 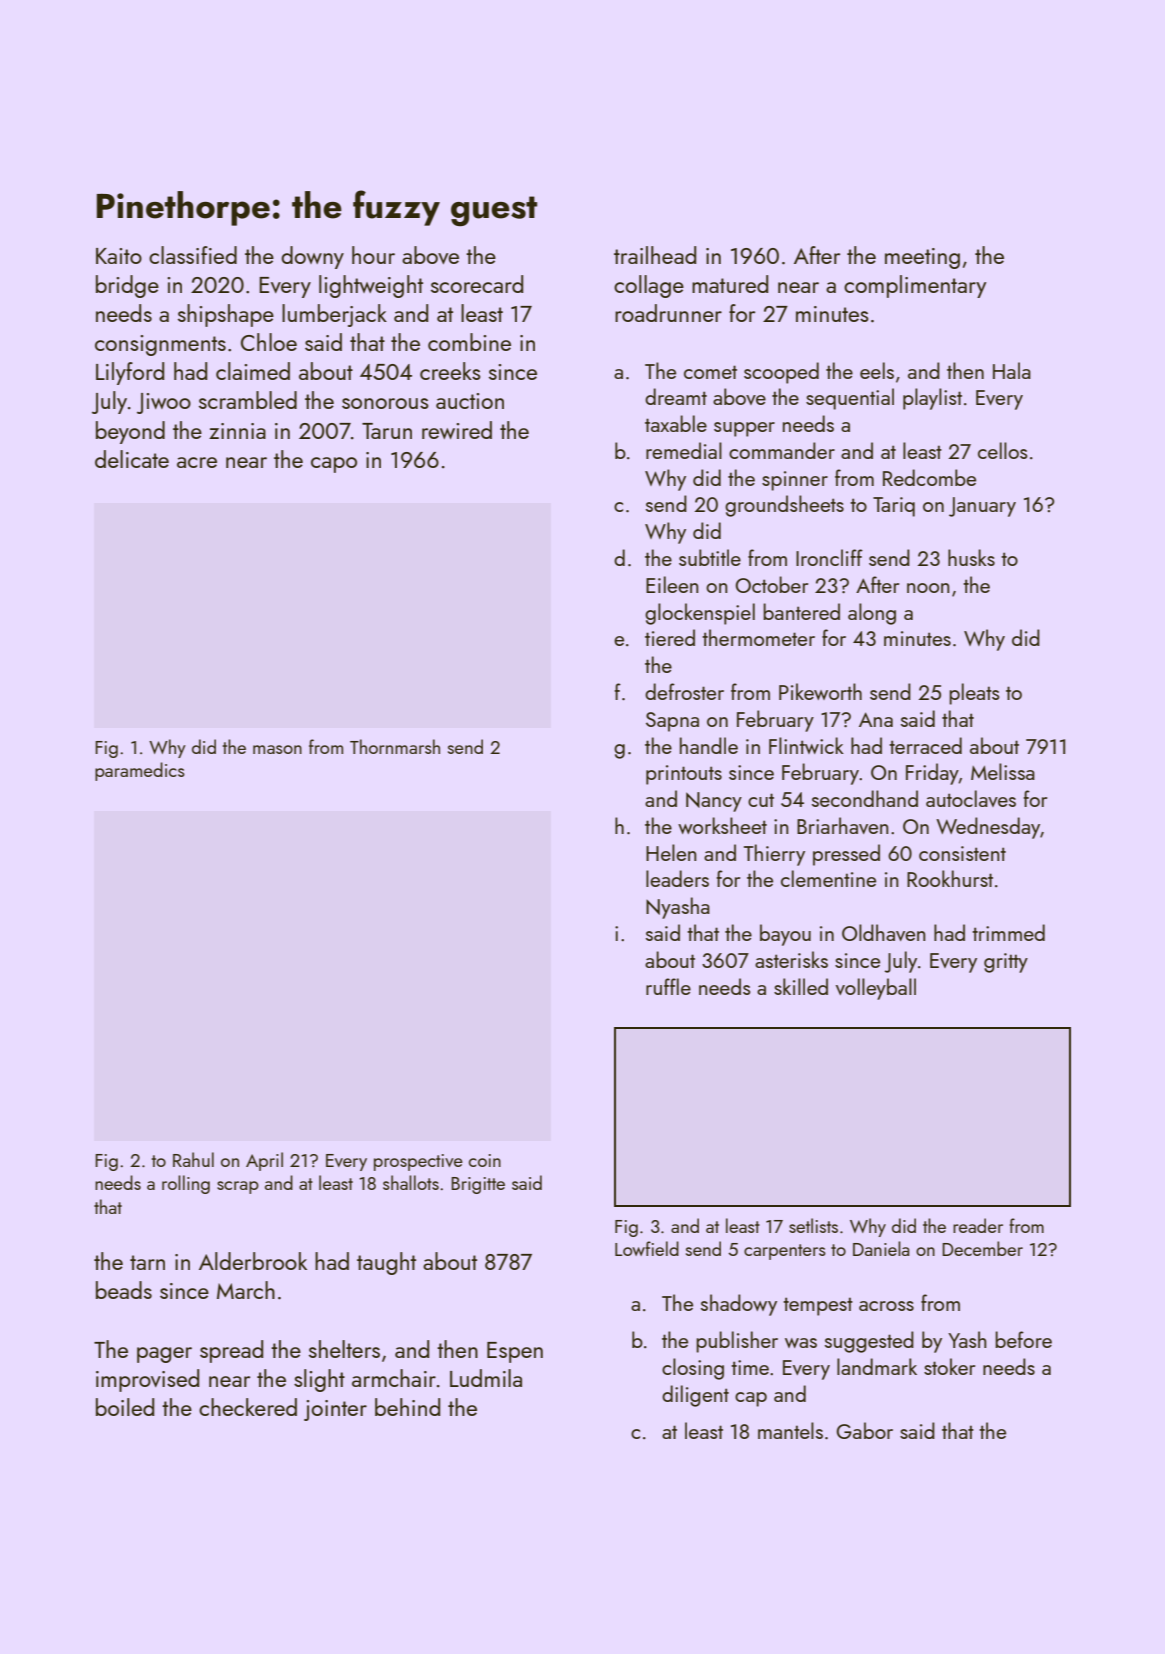 What do you see at coordinates (695, 1396) in the screenshot?
I see `diligent` at bounding box center [695, 1396].
